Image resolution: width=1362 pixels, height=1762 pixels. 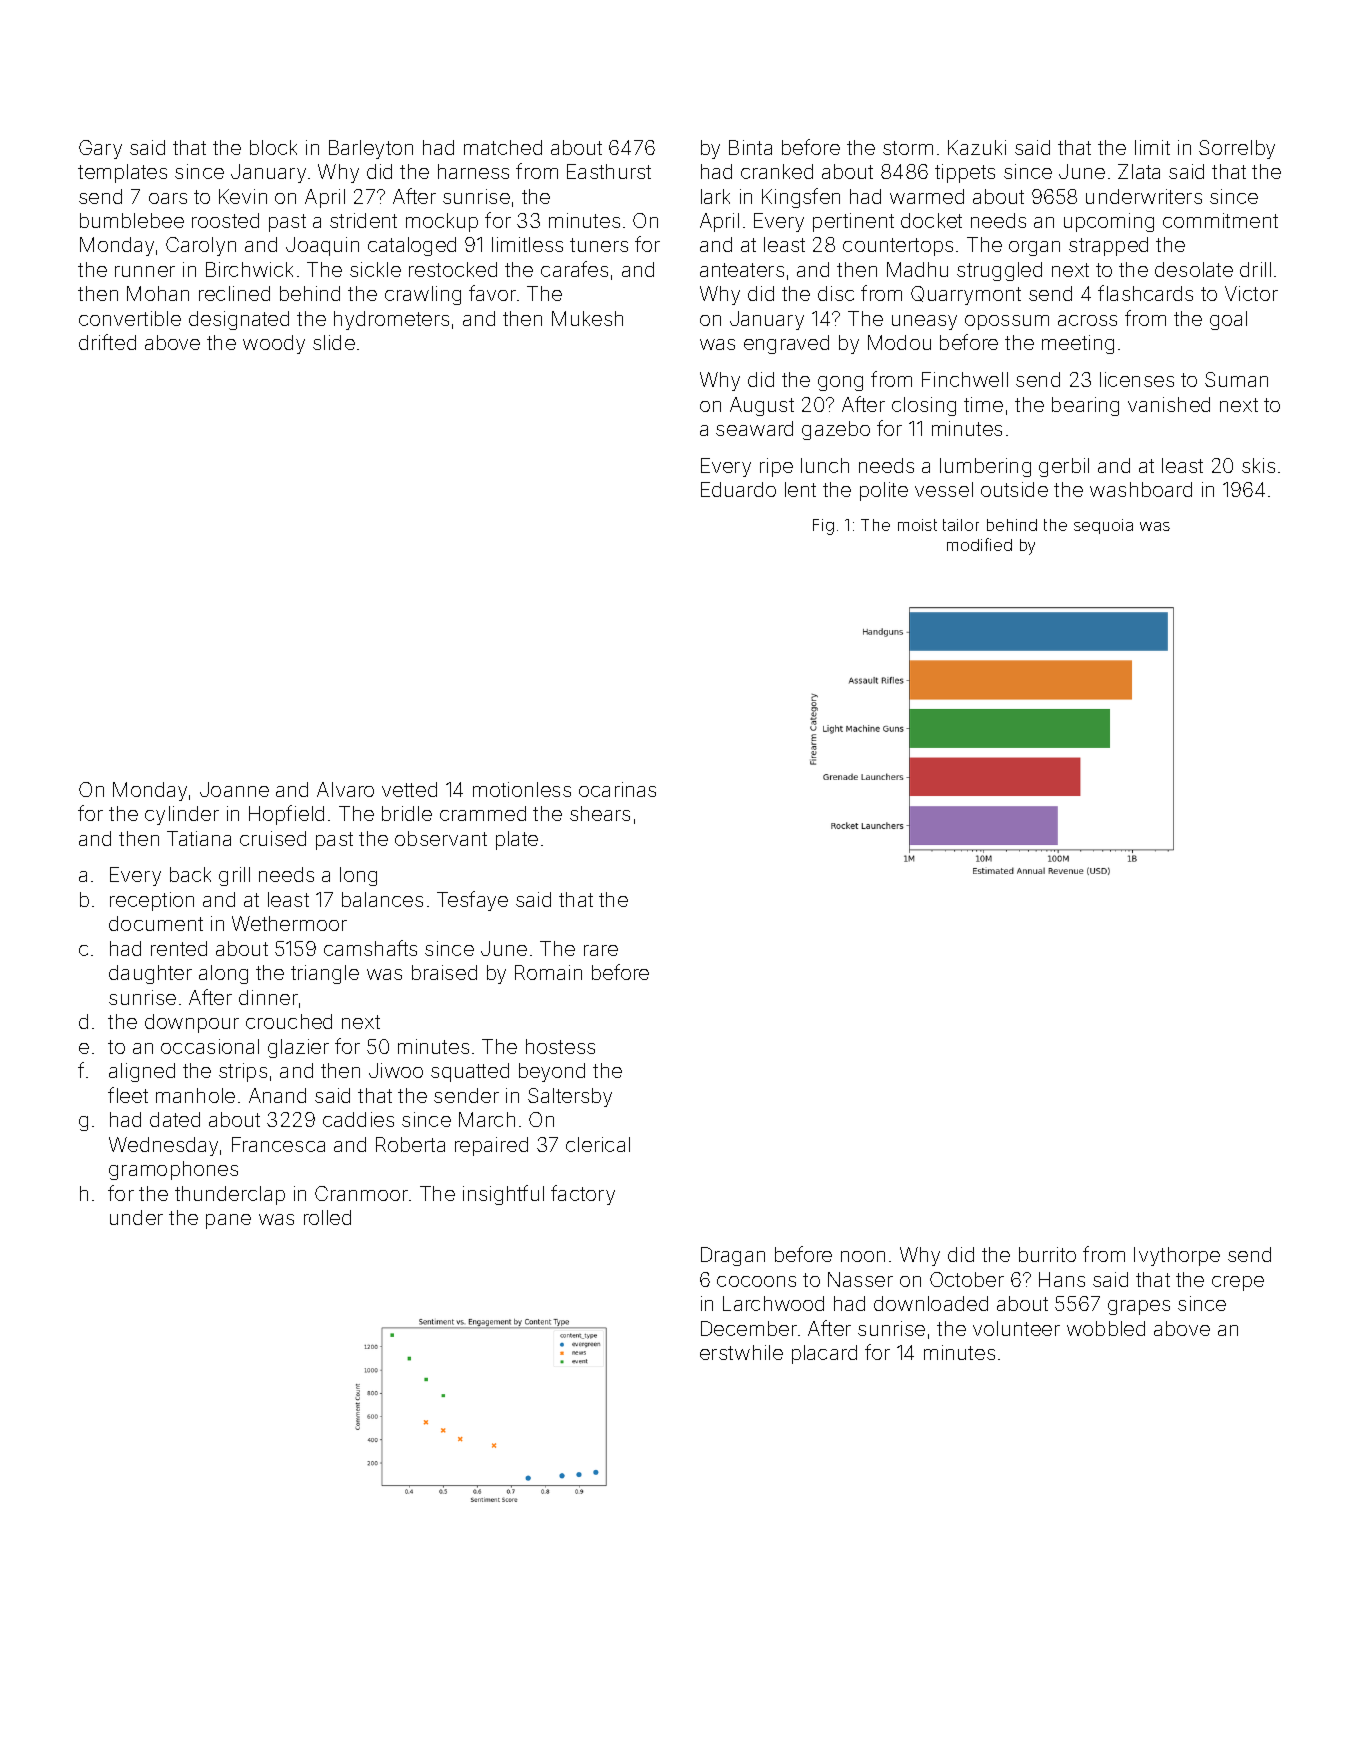 What do you see at coordinates (1177, 1256) in the image?
I see `Ivythorpe` at bounding box center [1177, 1256].
